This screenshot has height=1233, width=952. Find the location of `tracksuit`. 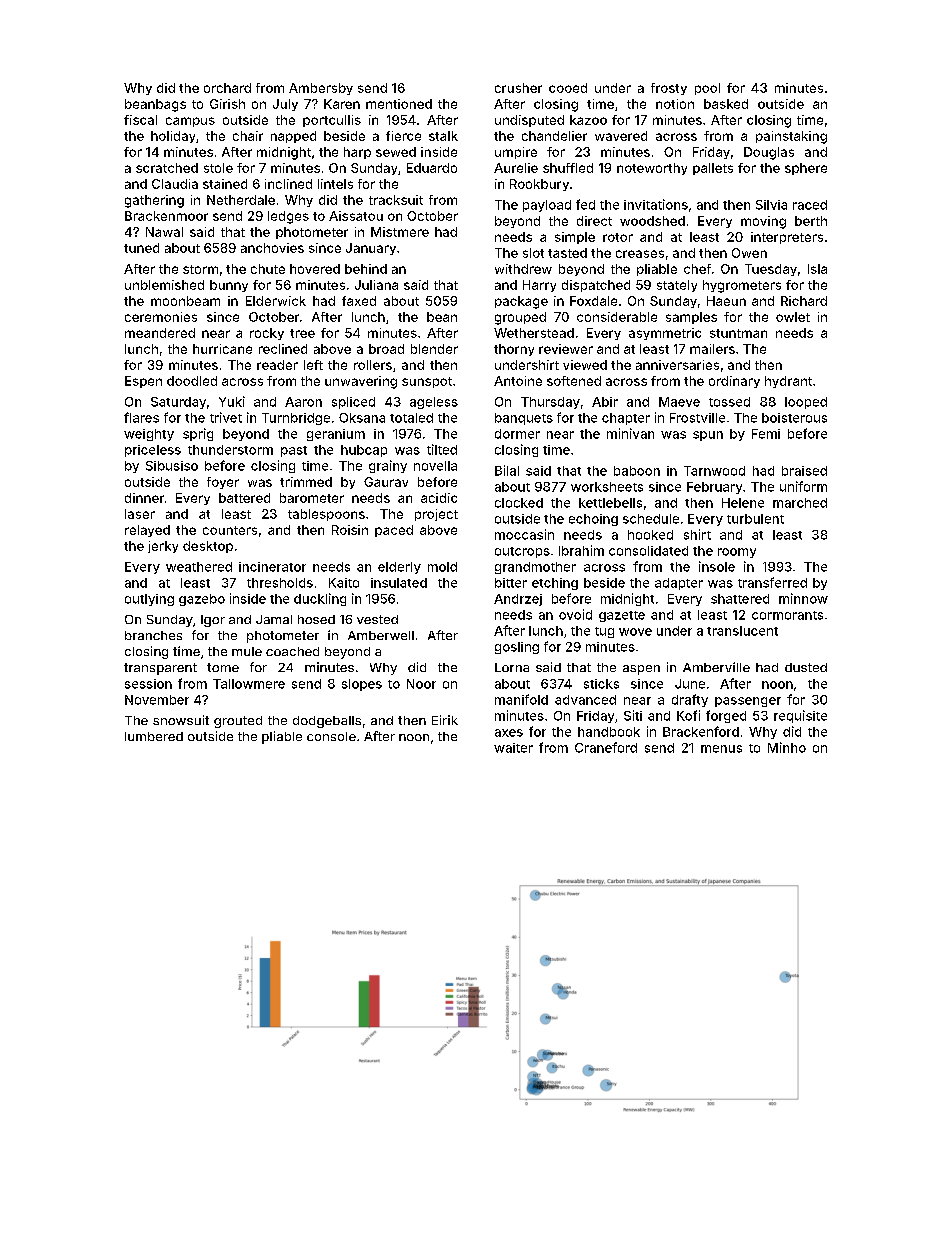

tracksuit is located at coordinates (396, 200).
